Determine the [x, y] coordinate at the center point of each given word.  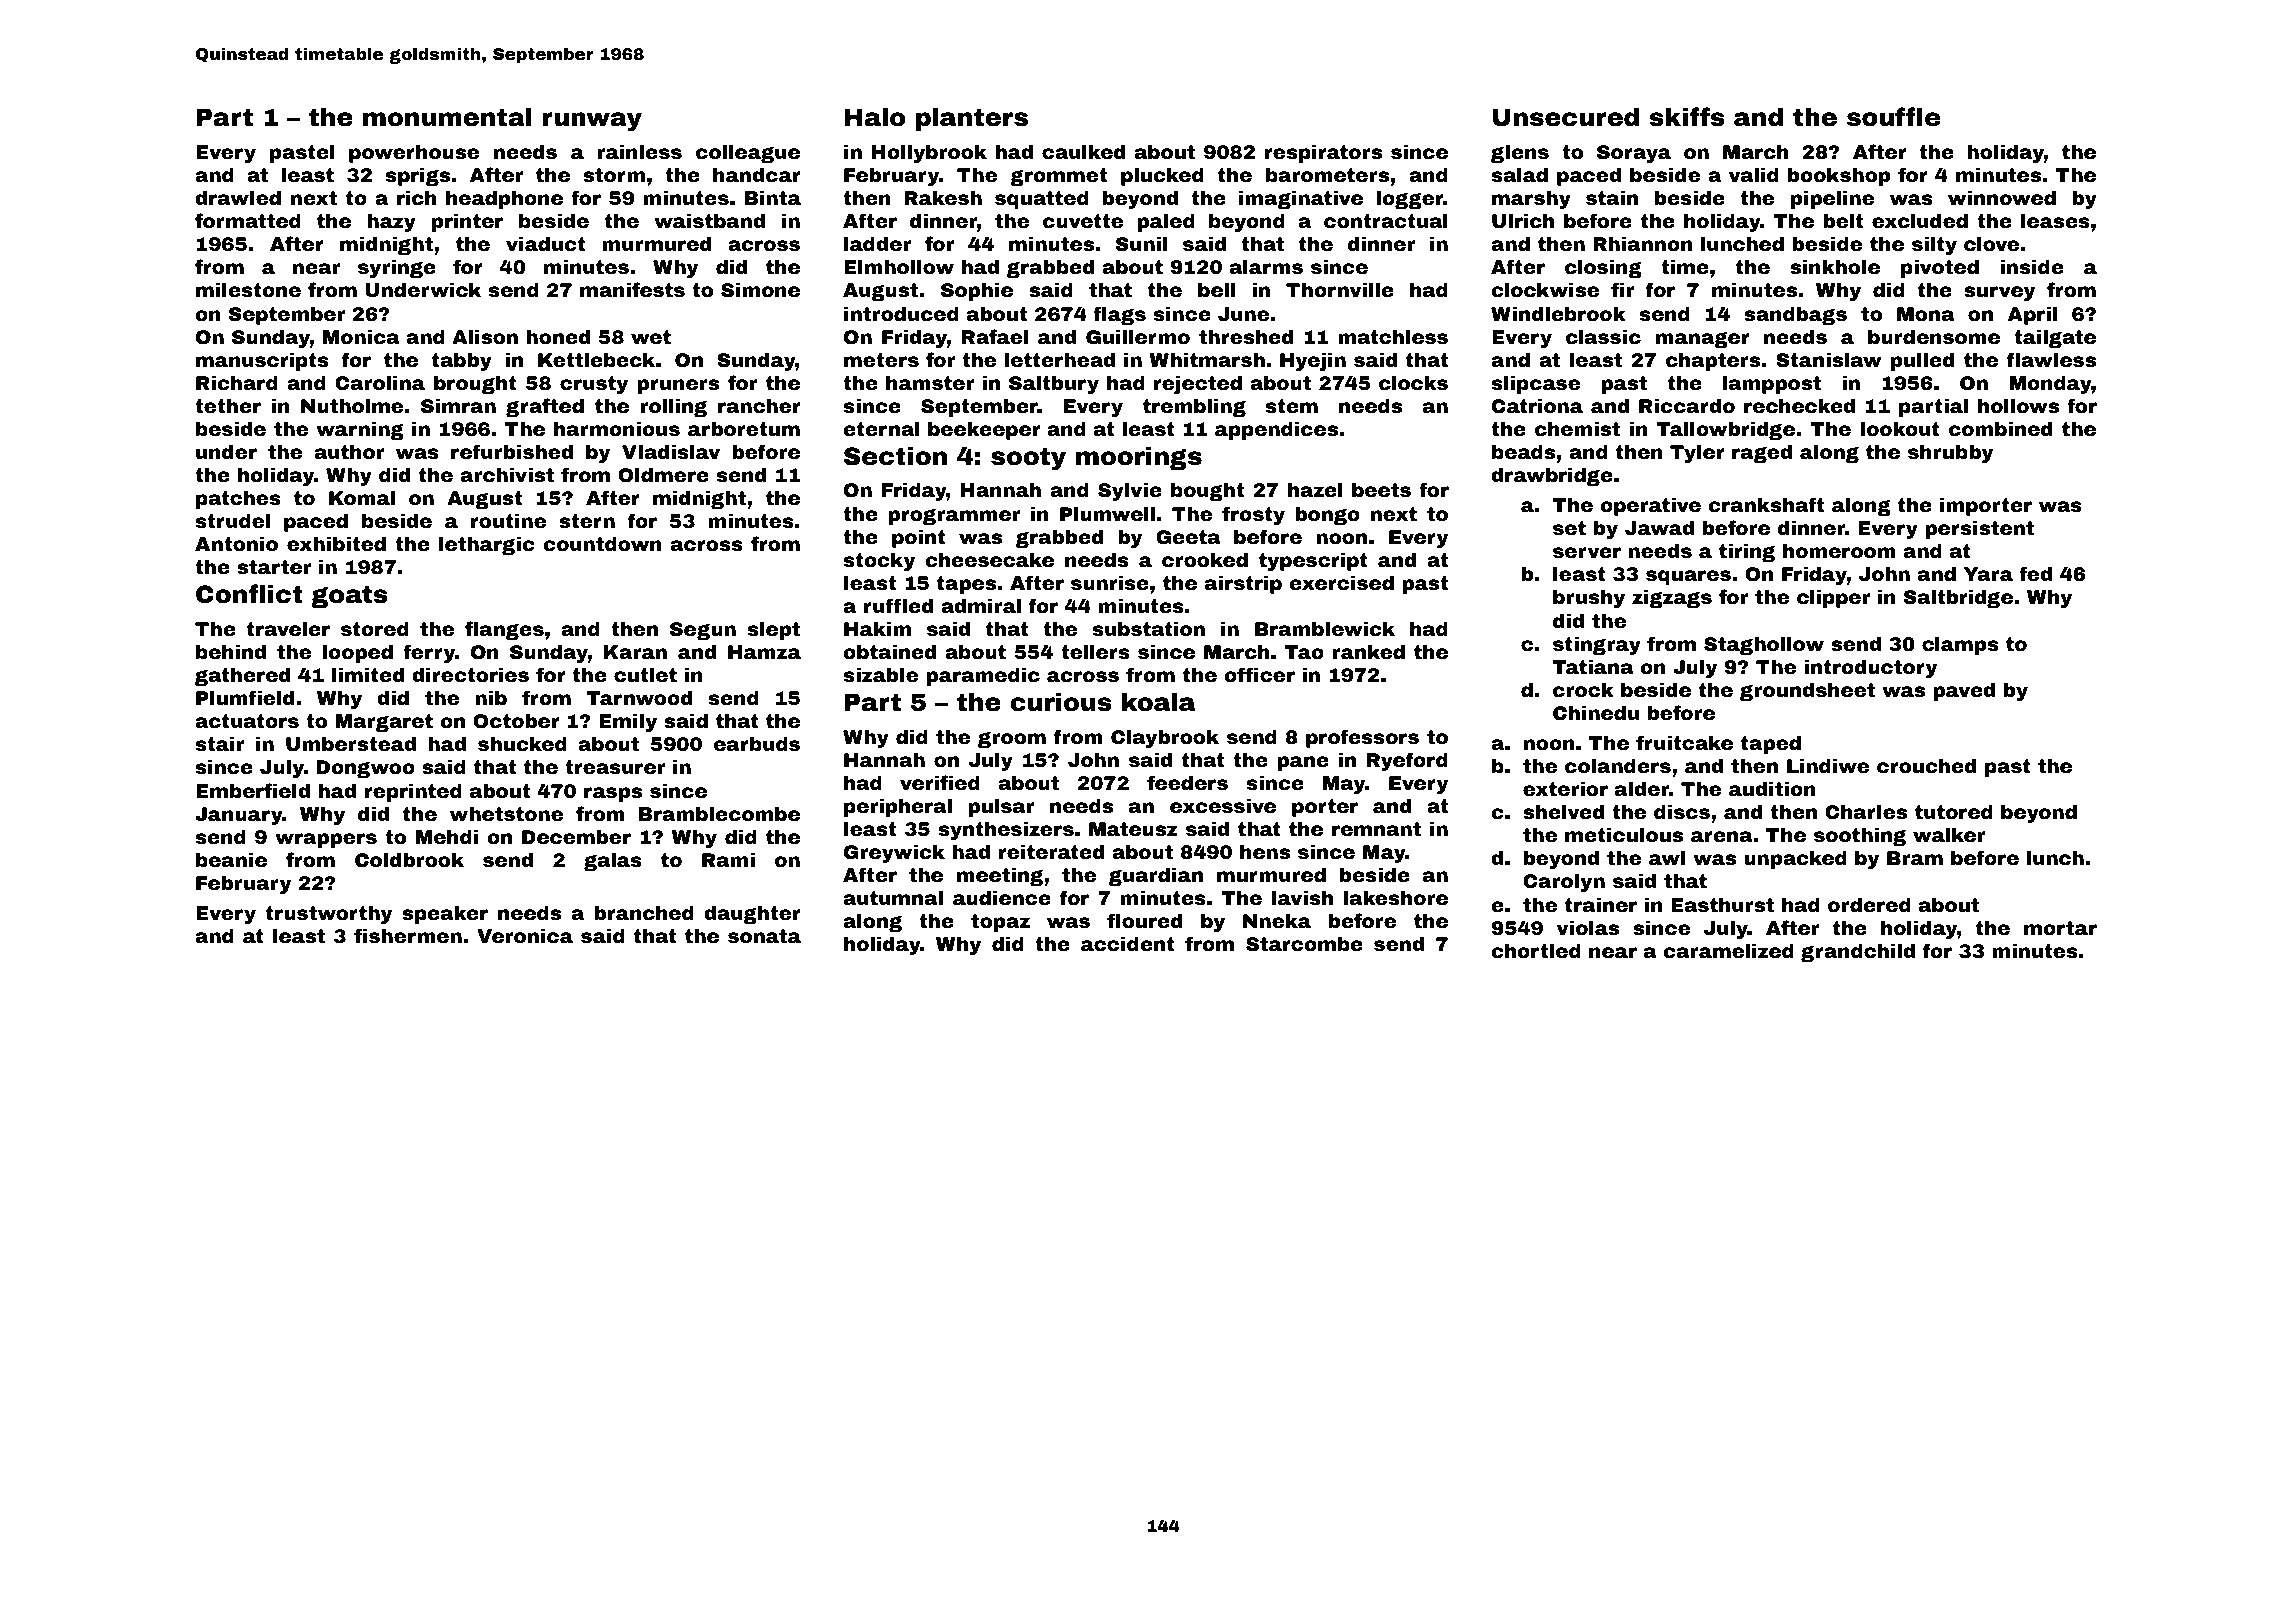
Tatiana [1593, 666]
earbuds [757, 743]
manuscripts [262, 361]
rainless [639, 151]
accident [1128, 943]
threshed [1246, 336]
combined [2000, 428]
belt [1843, 220]
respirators [1323, 153]
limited [368, 674]
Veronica [525, 935]
